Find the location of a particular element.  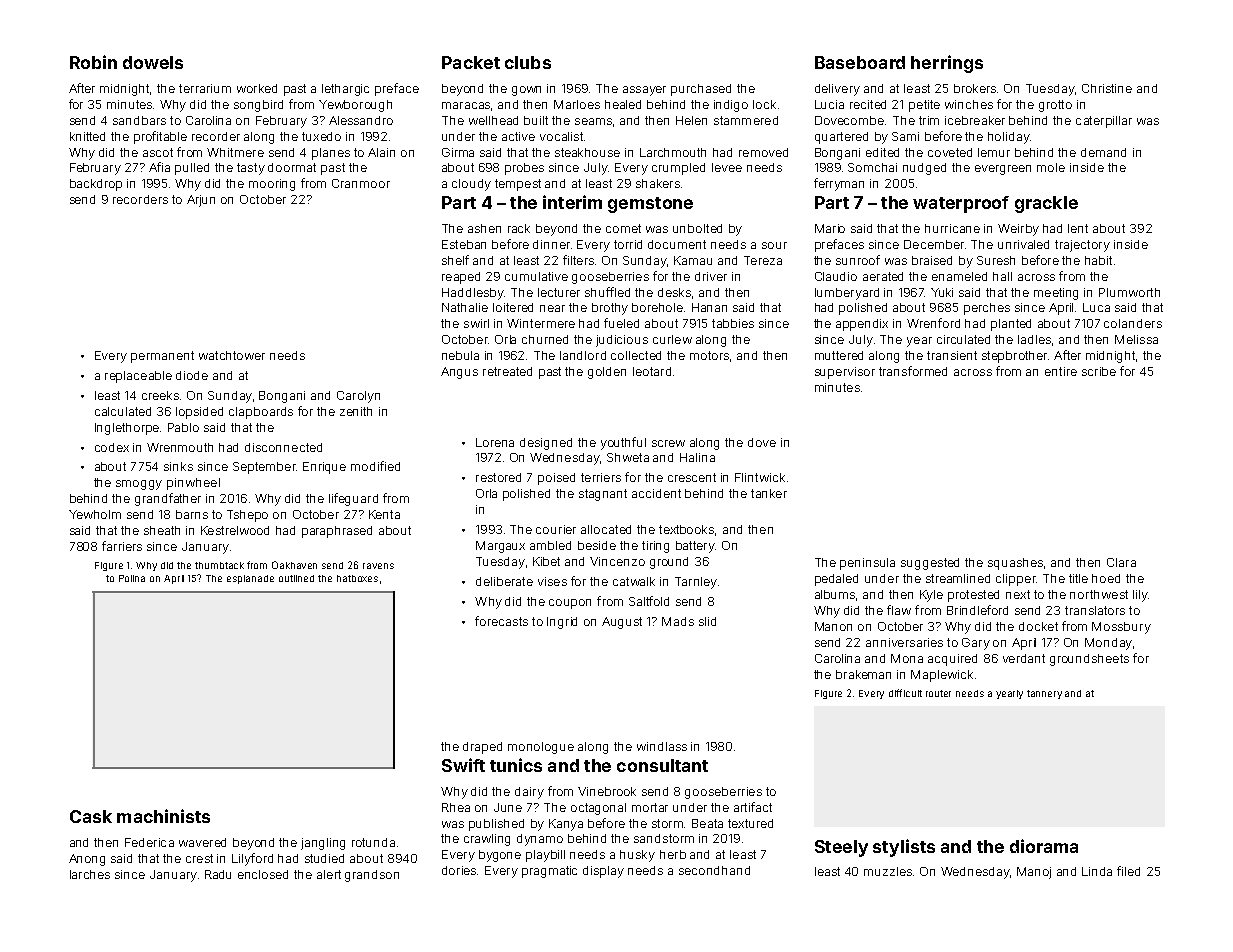

dowels is located at coordinates (153, 62).
